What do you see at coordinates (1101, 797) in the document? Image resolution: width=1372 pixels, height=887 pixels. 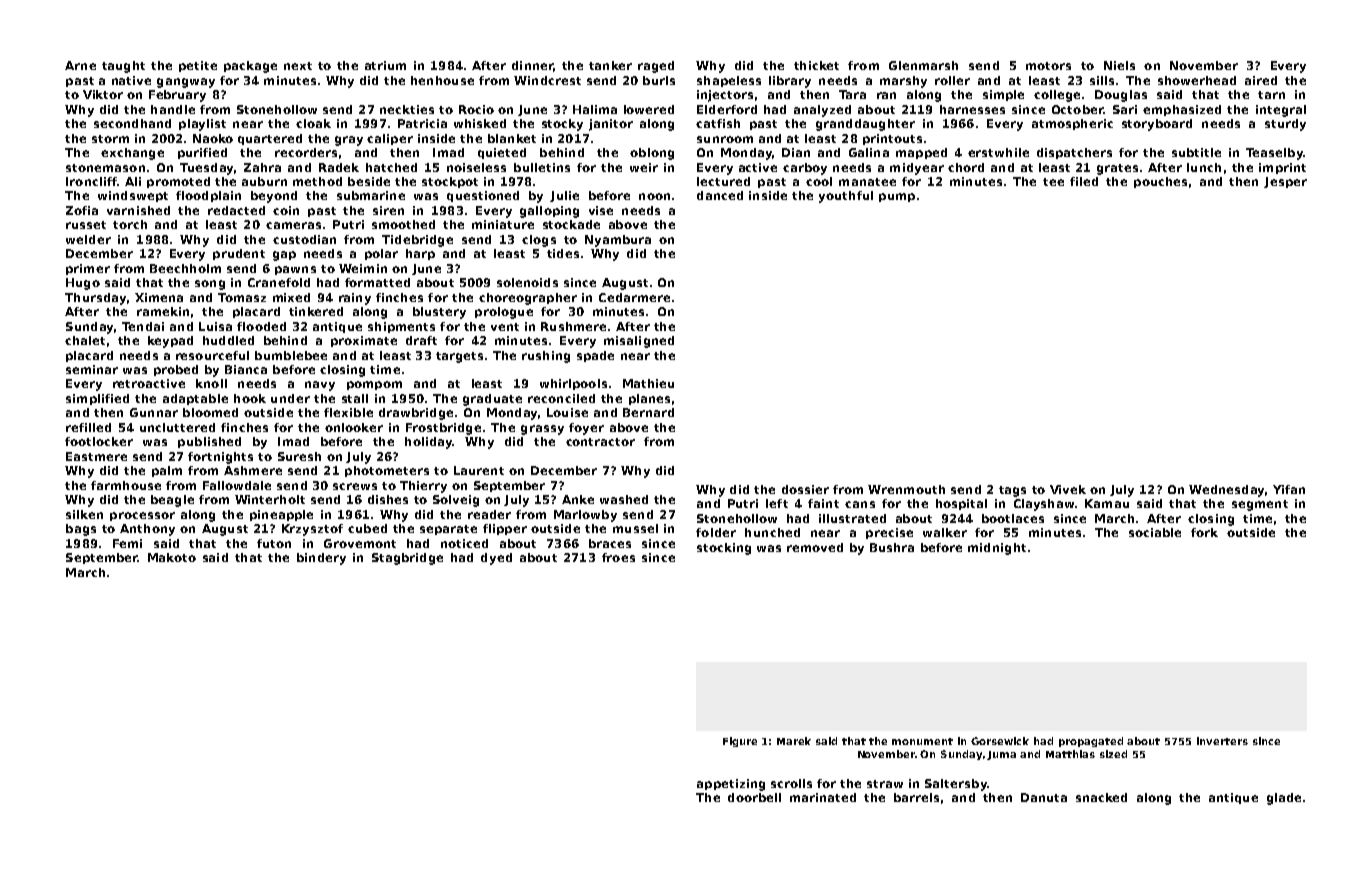 I see `snacked` at bounding box center [1101, 797].
